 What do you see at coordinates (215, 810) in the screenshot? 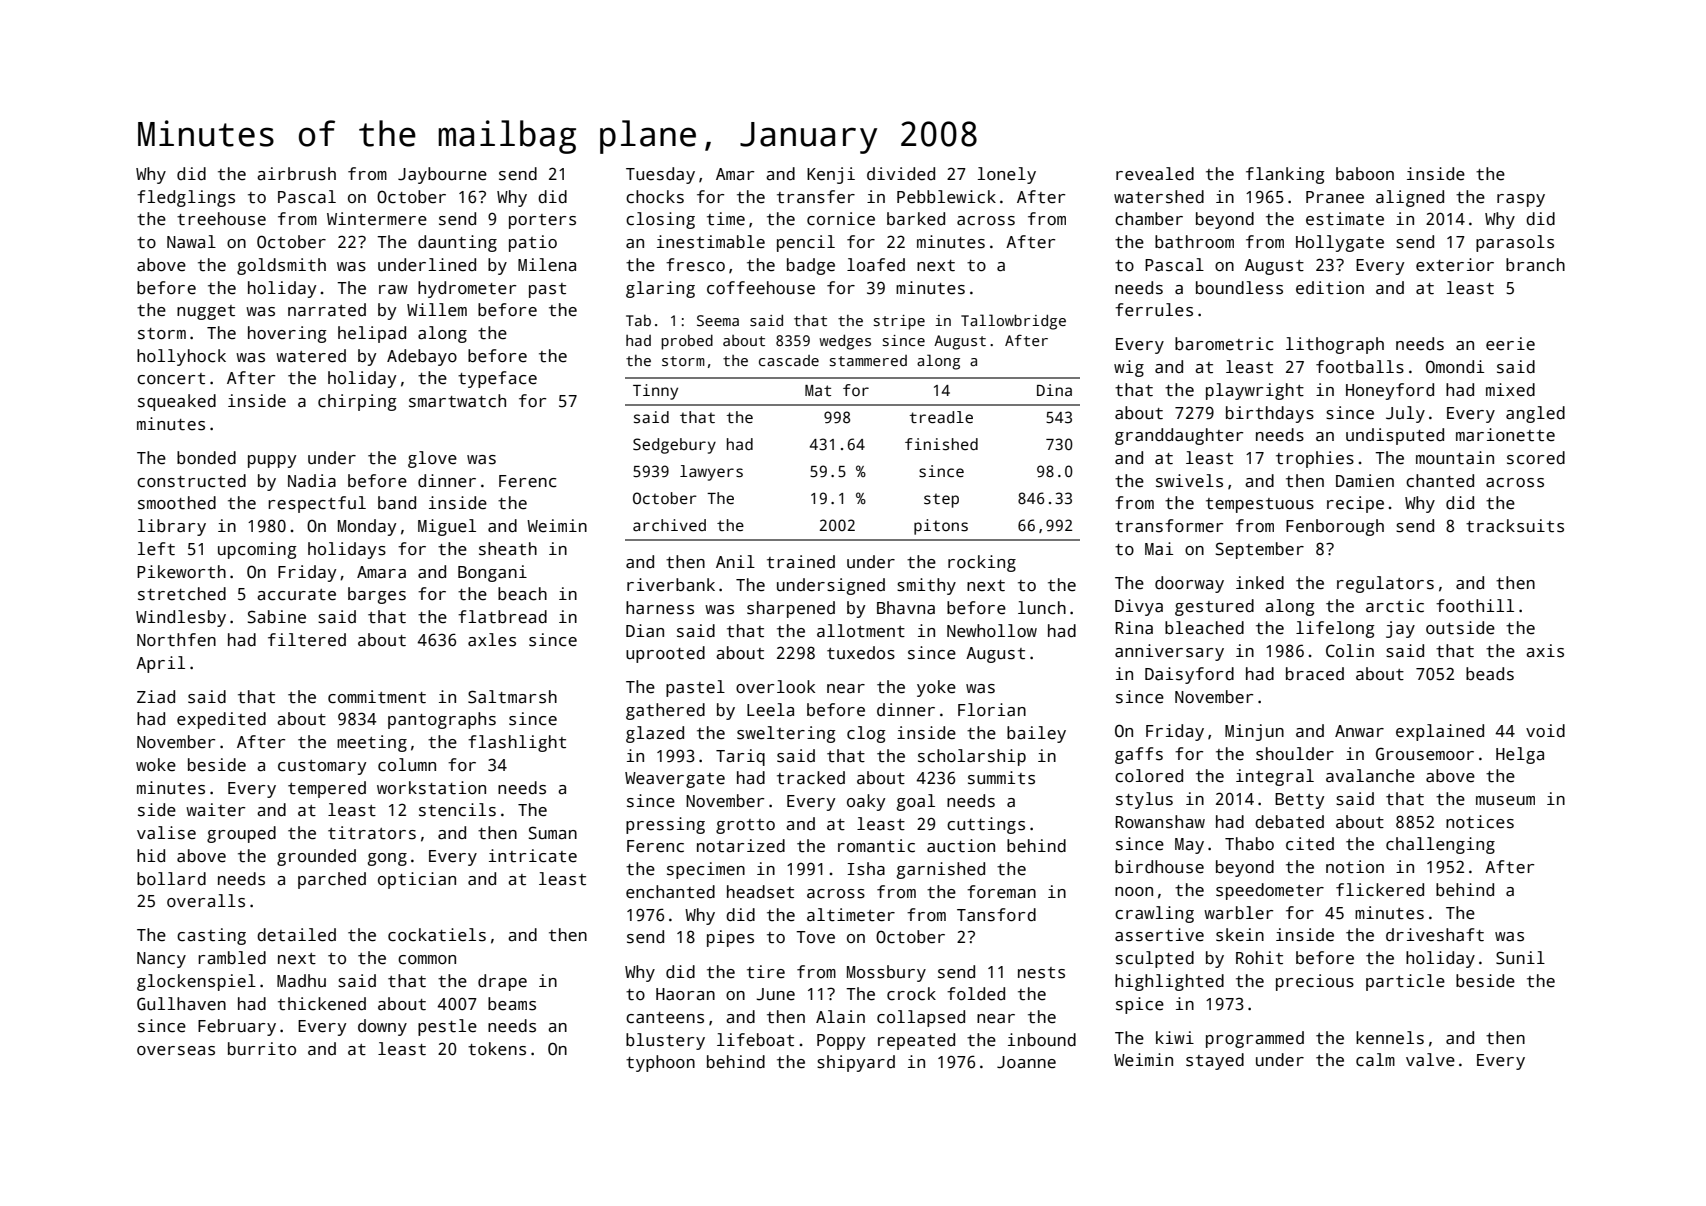
I see `waiter` at bounding box center [215, 810].
